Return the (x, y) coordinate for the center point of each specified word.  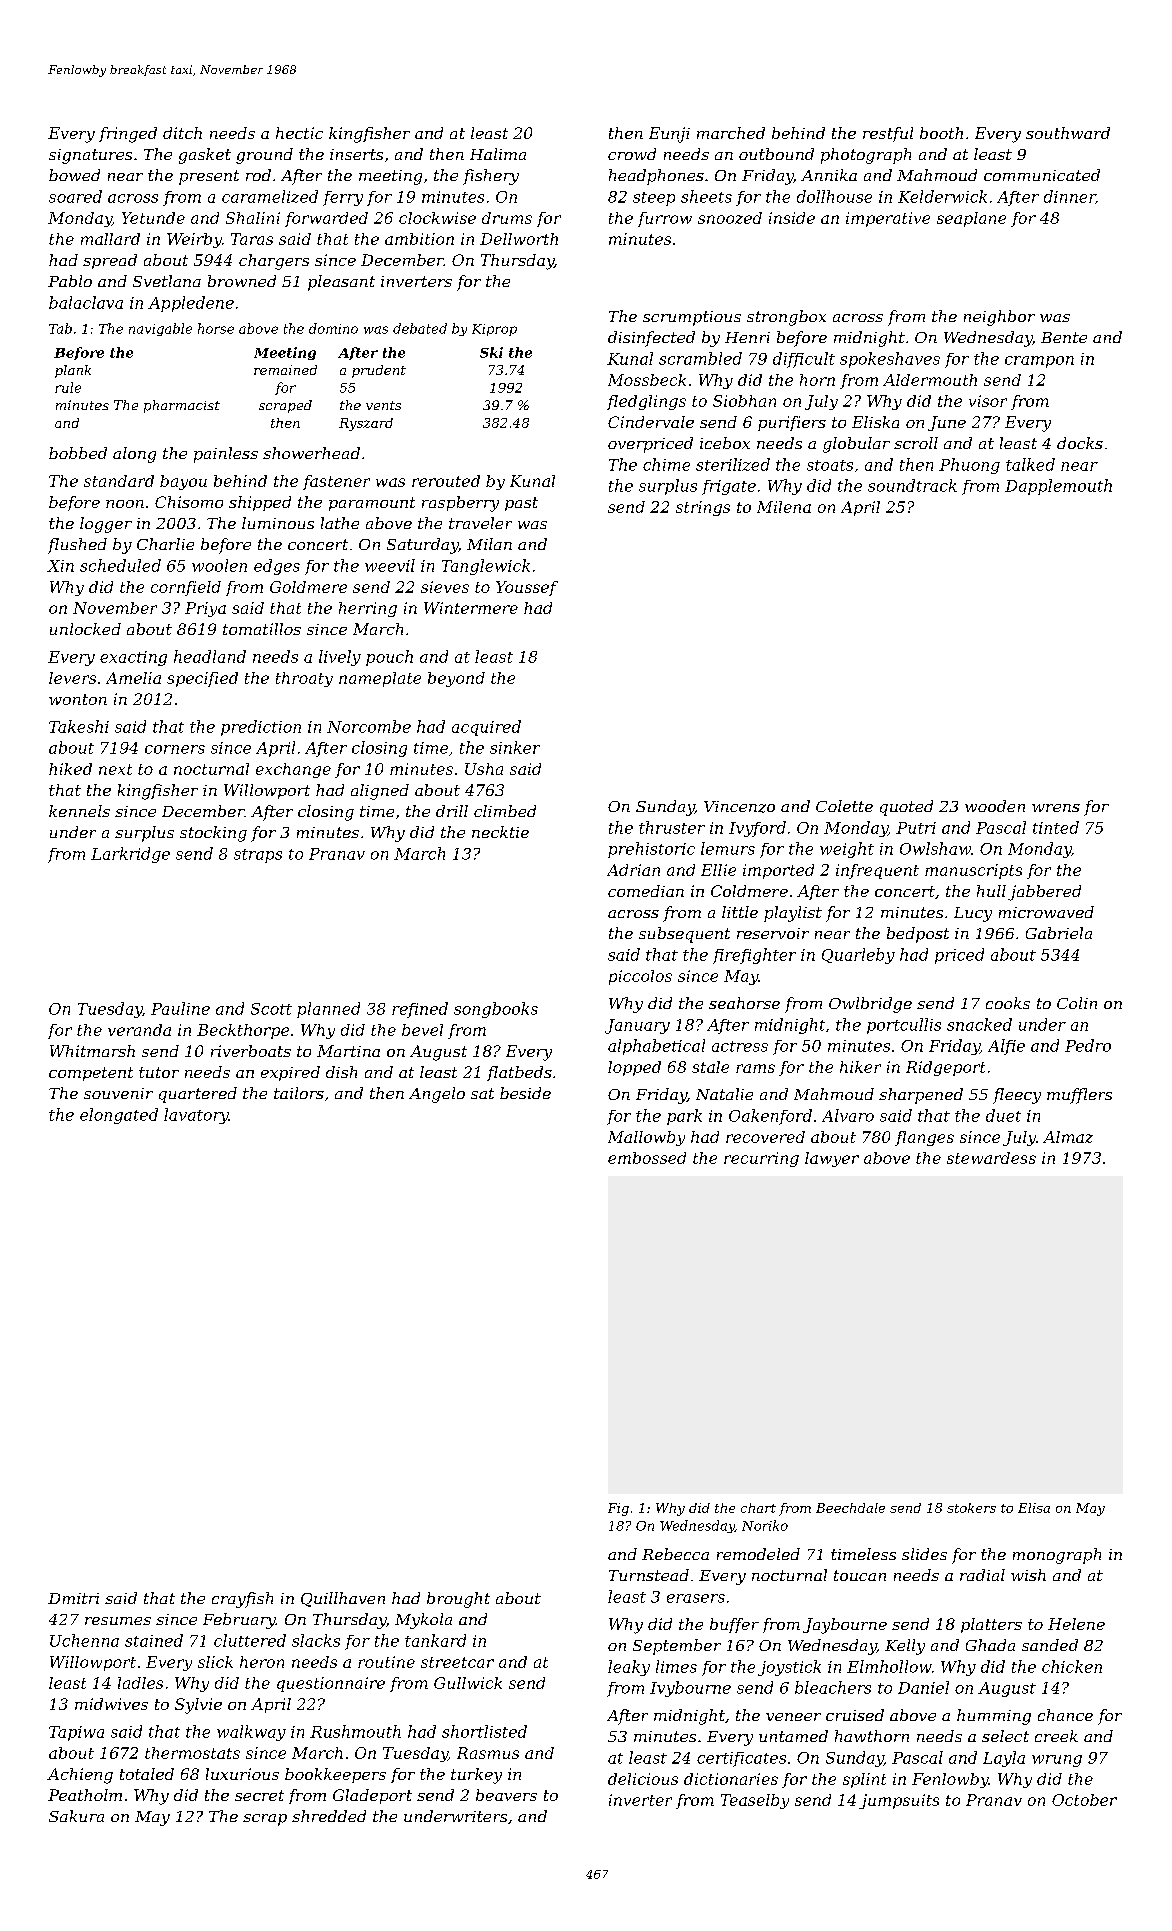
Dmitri (73, 1598)
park (684, 1117)
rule (68, 387)
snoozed (730, 218)
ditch (182, 133)
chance (1065, 1715)
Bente (1064, 337)
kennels (79, 811)
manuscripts (973, 871)
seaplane (971, 219)
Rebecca (675, 1554)
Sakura (76, 1816)
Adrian (633, 870)
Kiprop (494, 330)
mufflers (1079, 1096)
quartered (198, 1095)
